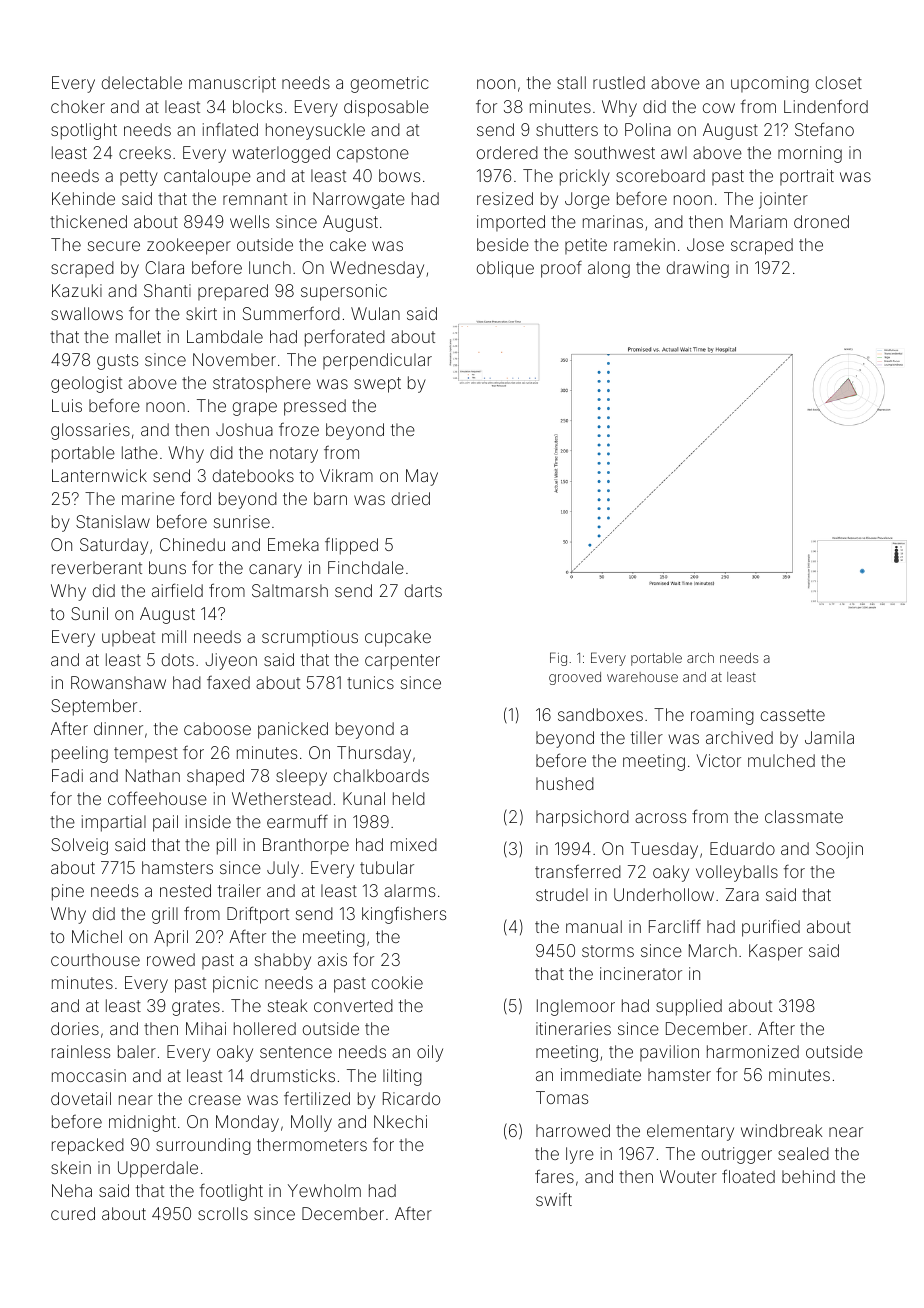 The image size is (924, 1308). Describe the element at coordinates (346, 475) in the screenshot. I see `Vikram` at that location.
